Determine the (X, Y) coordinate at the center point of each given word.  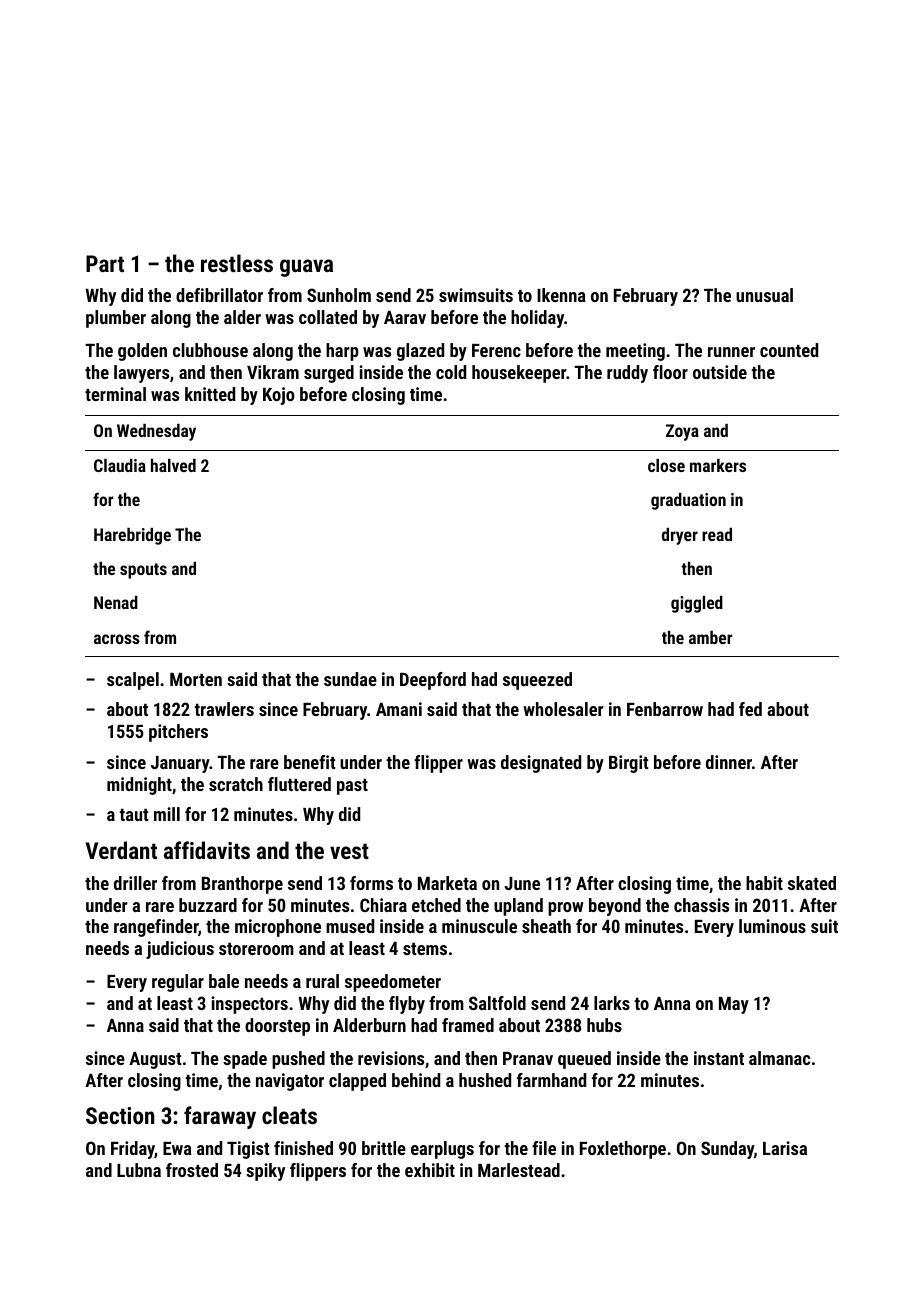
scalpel (133, 681)
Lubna (139, 1170)
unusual (764, 295)
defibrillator (219, 295)
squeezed (537, 681)
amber (710, 637)
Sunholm (339, 295)
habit (764, 883)
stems (425, 949)
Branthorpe (242, 885)
